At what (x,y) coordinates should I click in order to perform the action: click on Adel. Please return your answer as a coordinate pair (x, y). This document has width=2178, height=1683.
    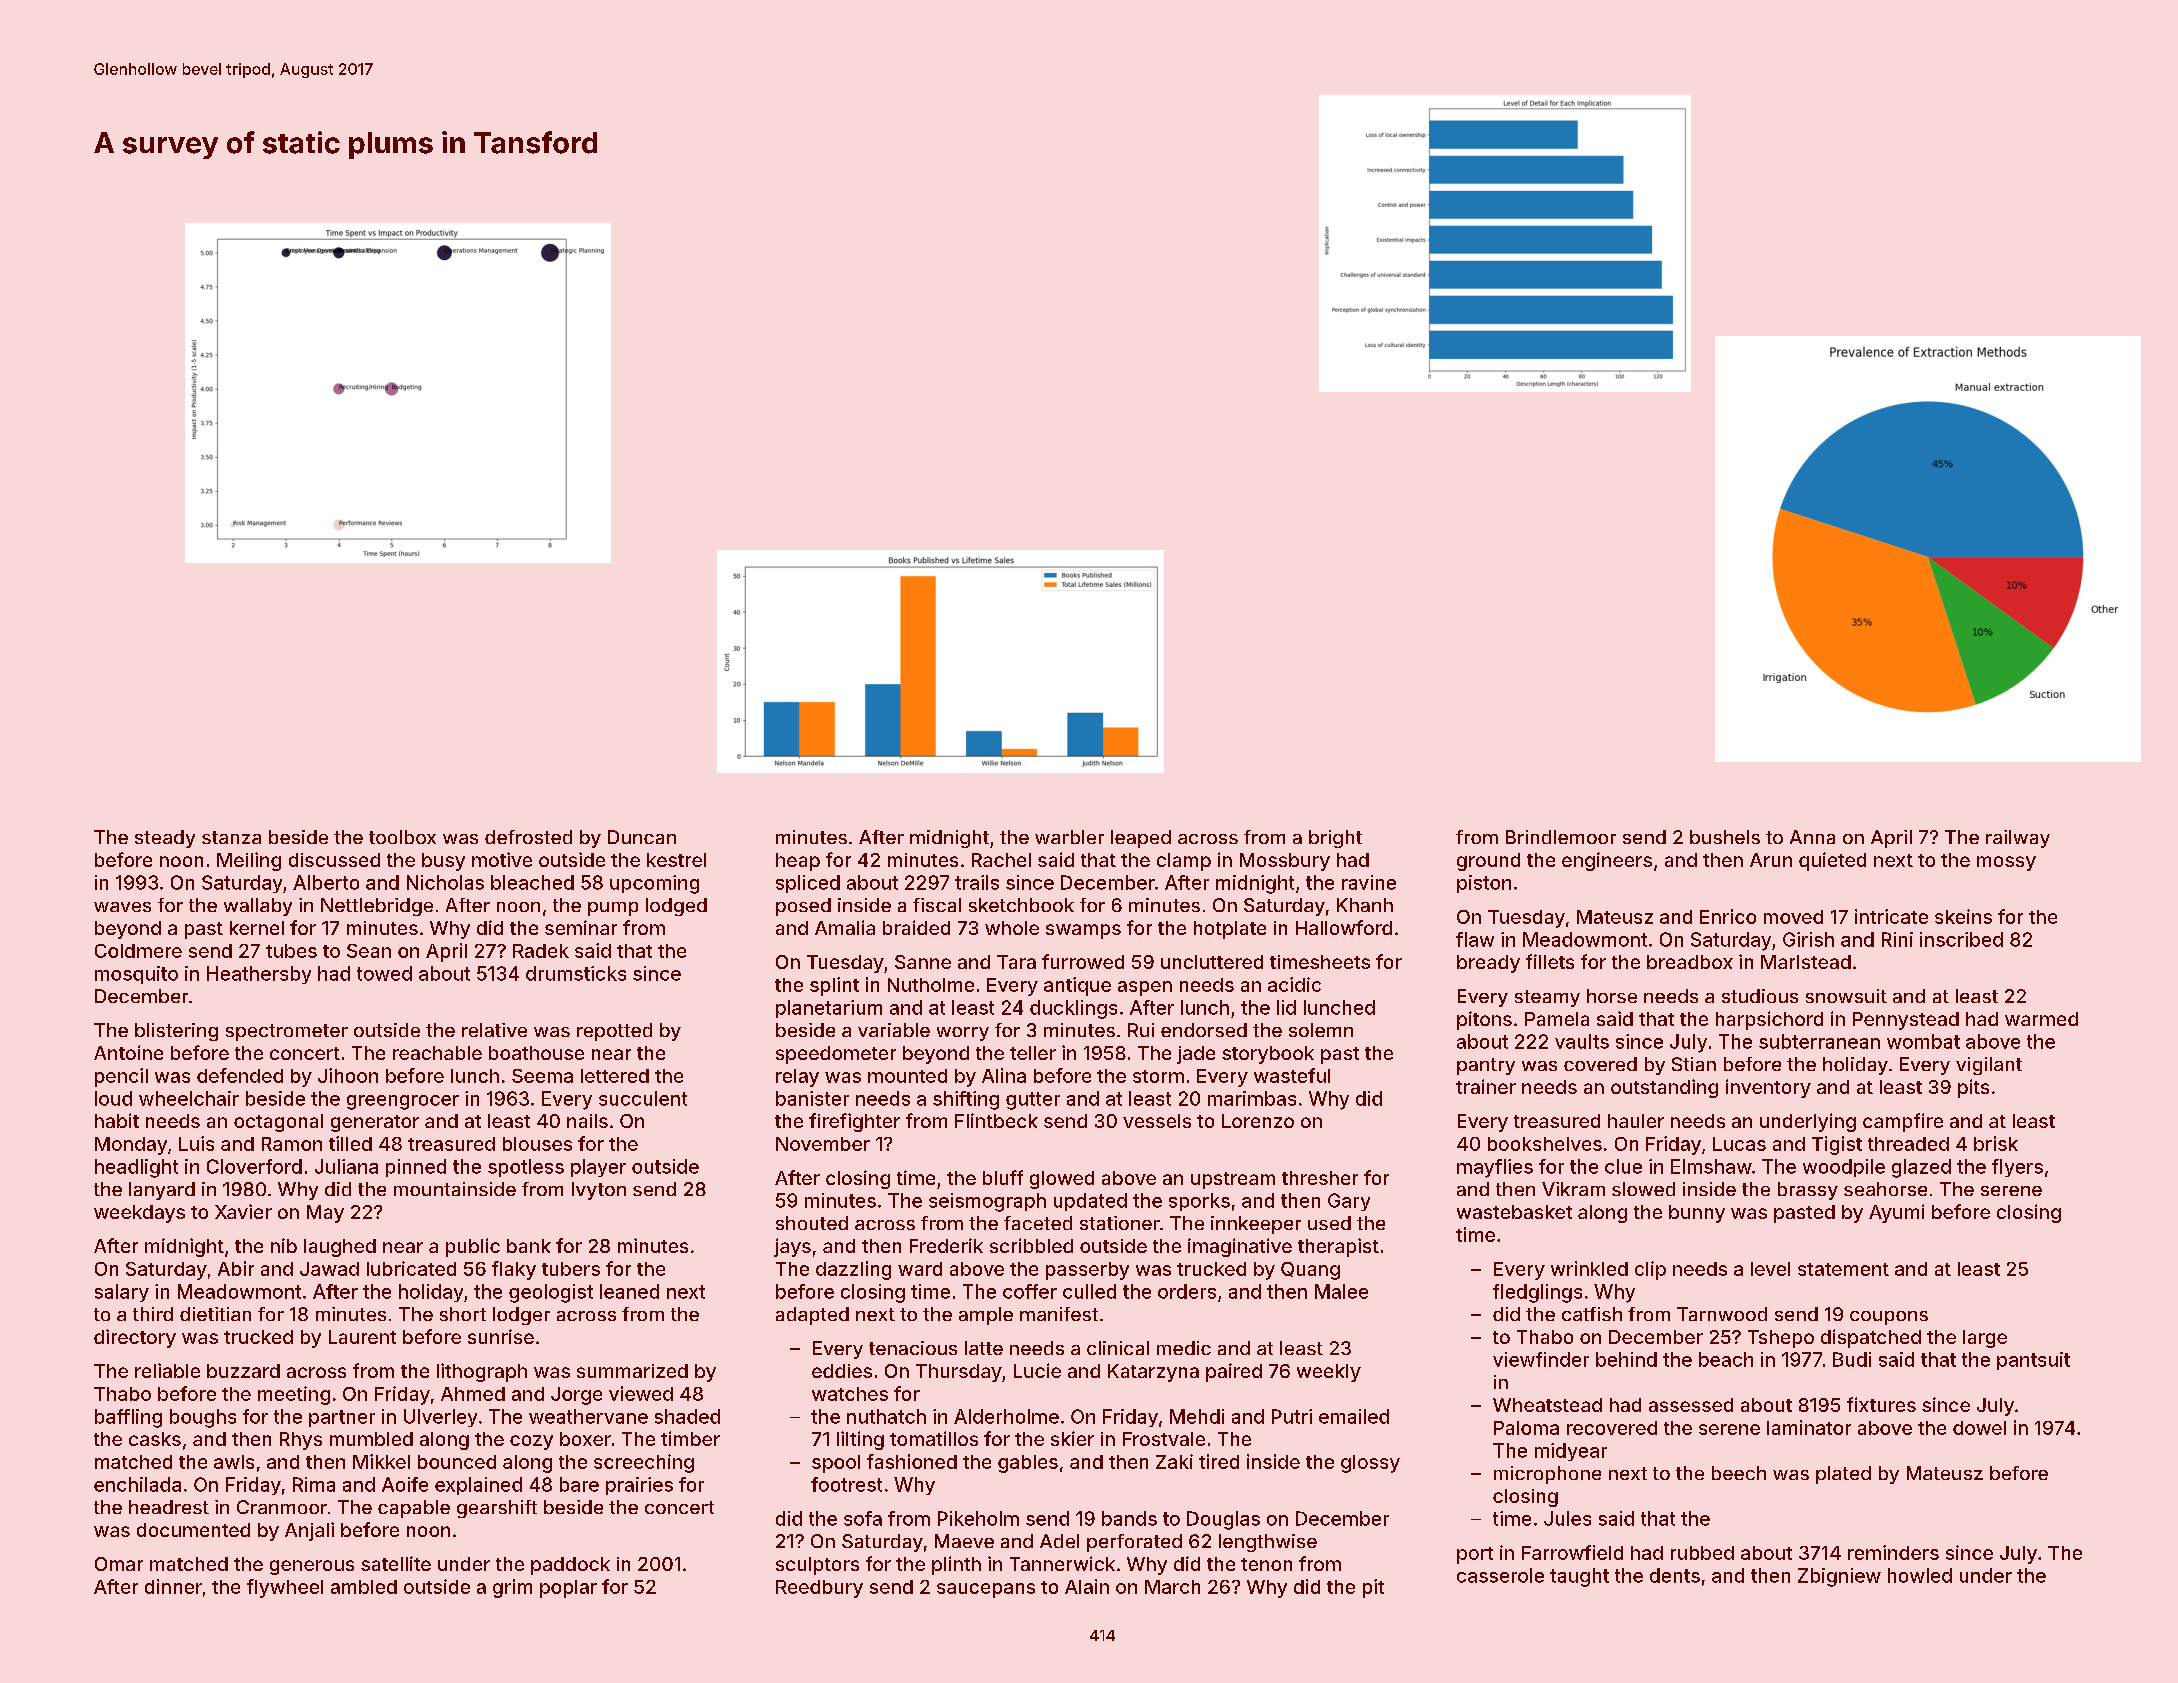
    Looking at the image, I should click on (1059, 1541).
